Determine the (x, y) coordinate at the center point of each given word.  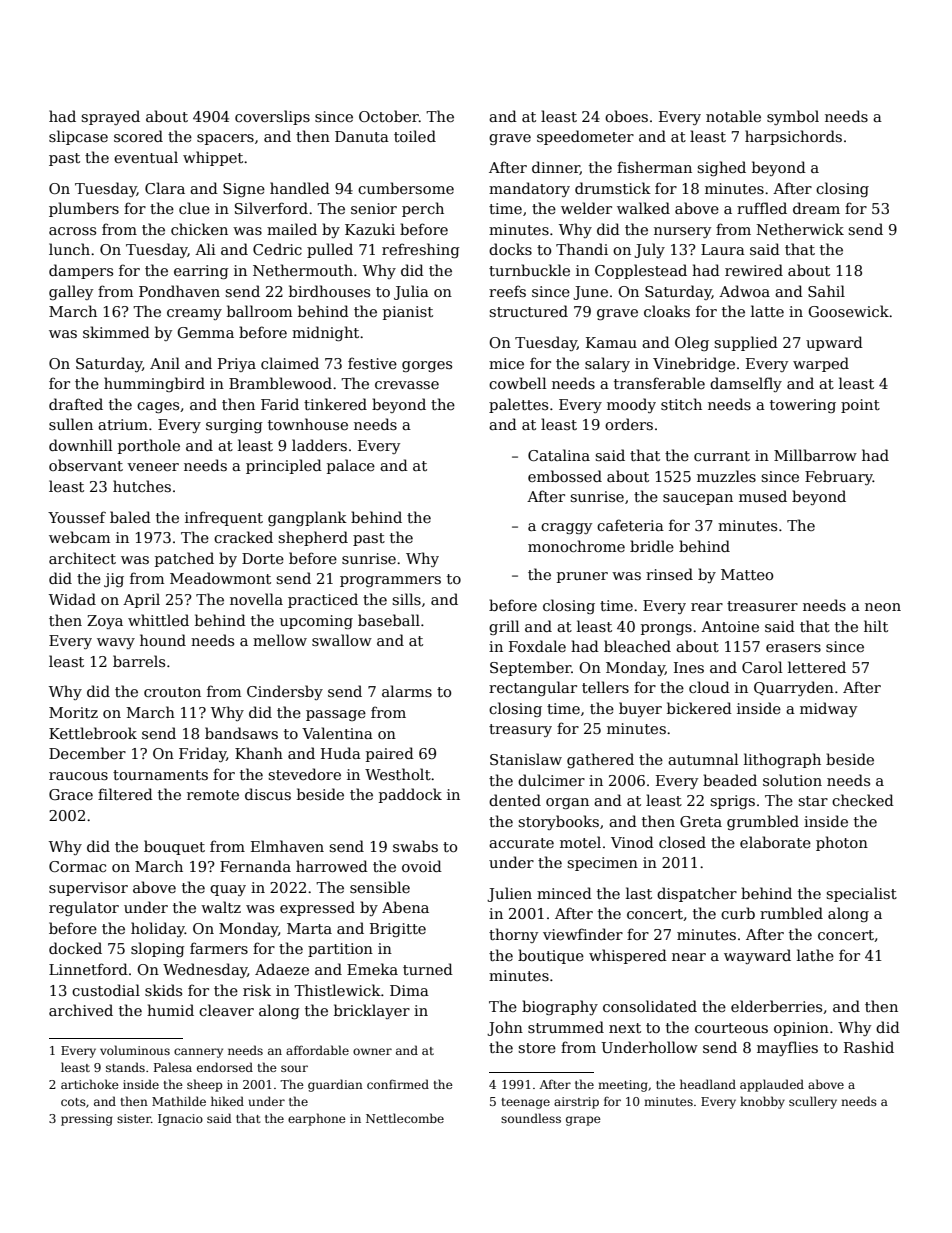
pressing (87, 1120)
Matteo (747, 574)
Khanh (259, 753)
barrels (139, 661)
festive (372, 363)
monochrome (576, 546)
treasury (520, 730)
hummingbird (154, 384)
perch (423, 209)
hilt (876, 626)
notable (733, 116)
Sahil (826, 291)
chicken (199, 229)
